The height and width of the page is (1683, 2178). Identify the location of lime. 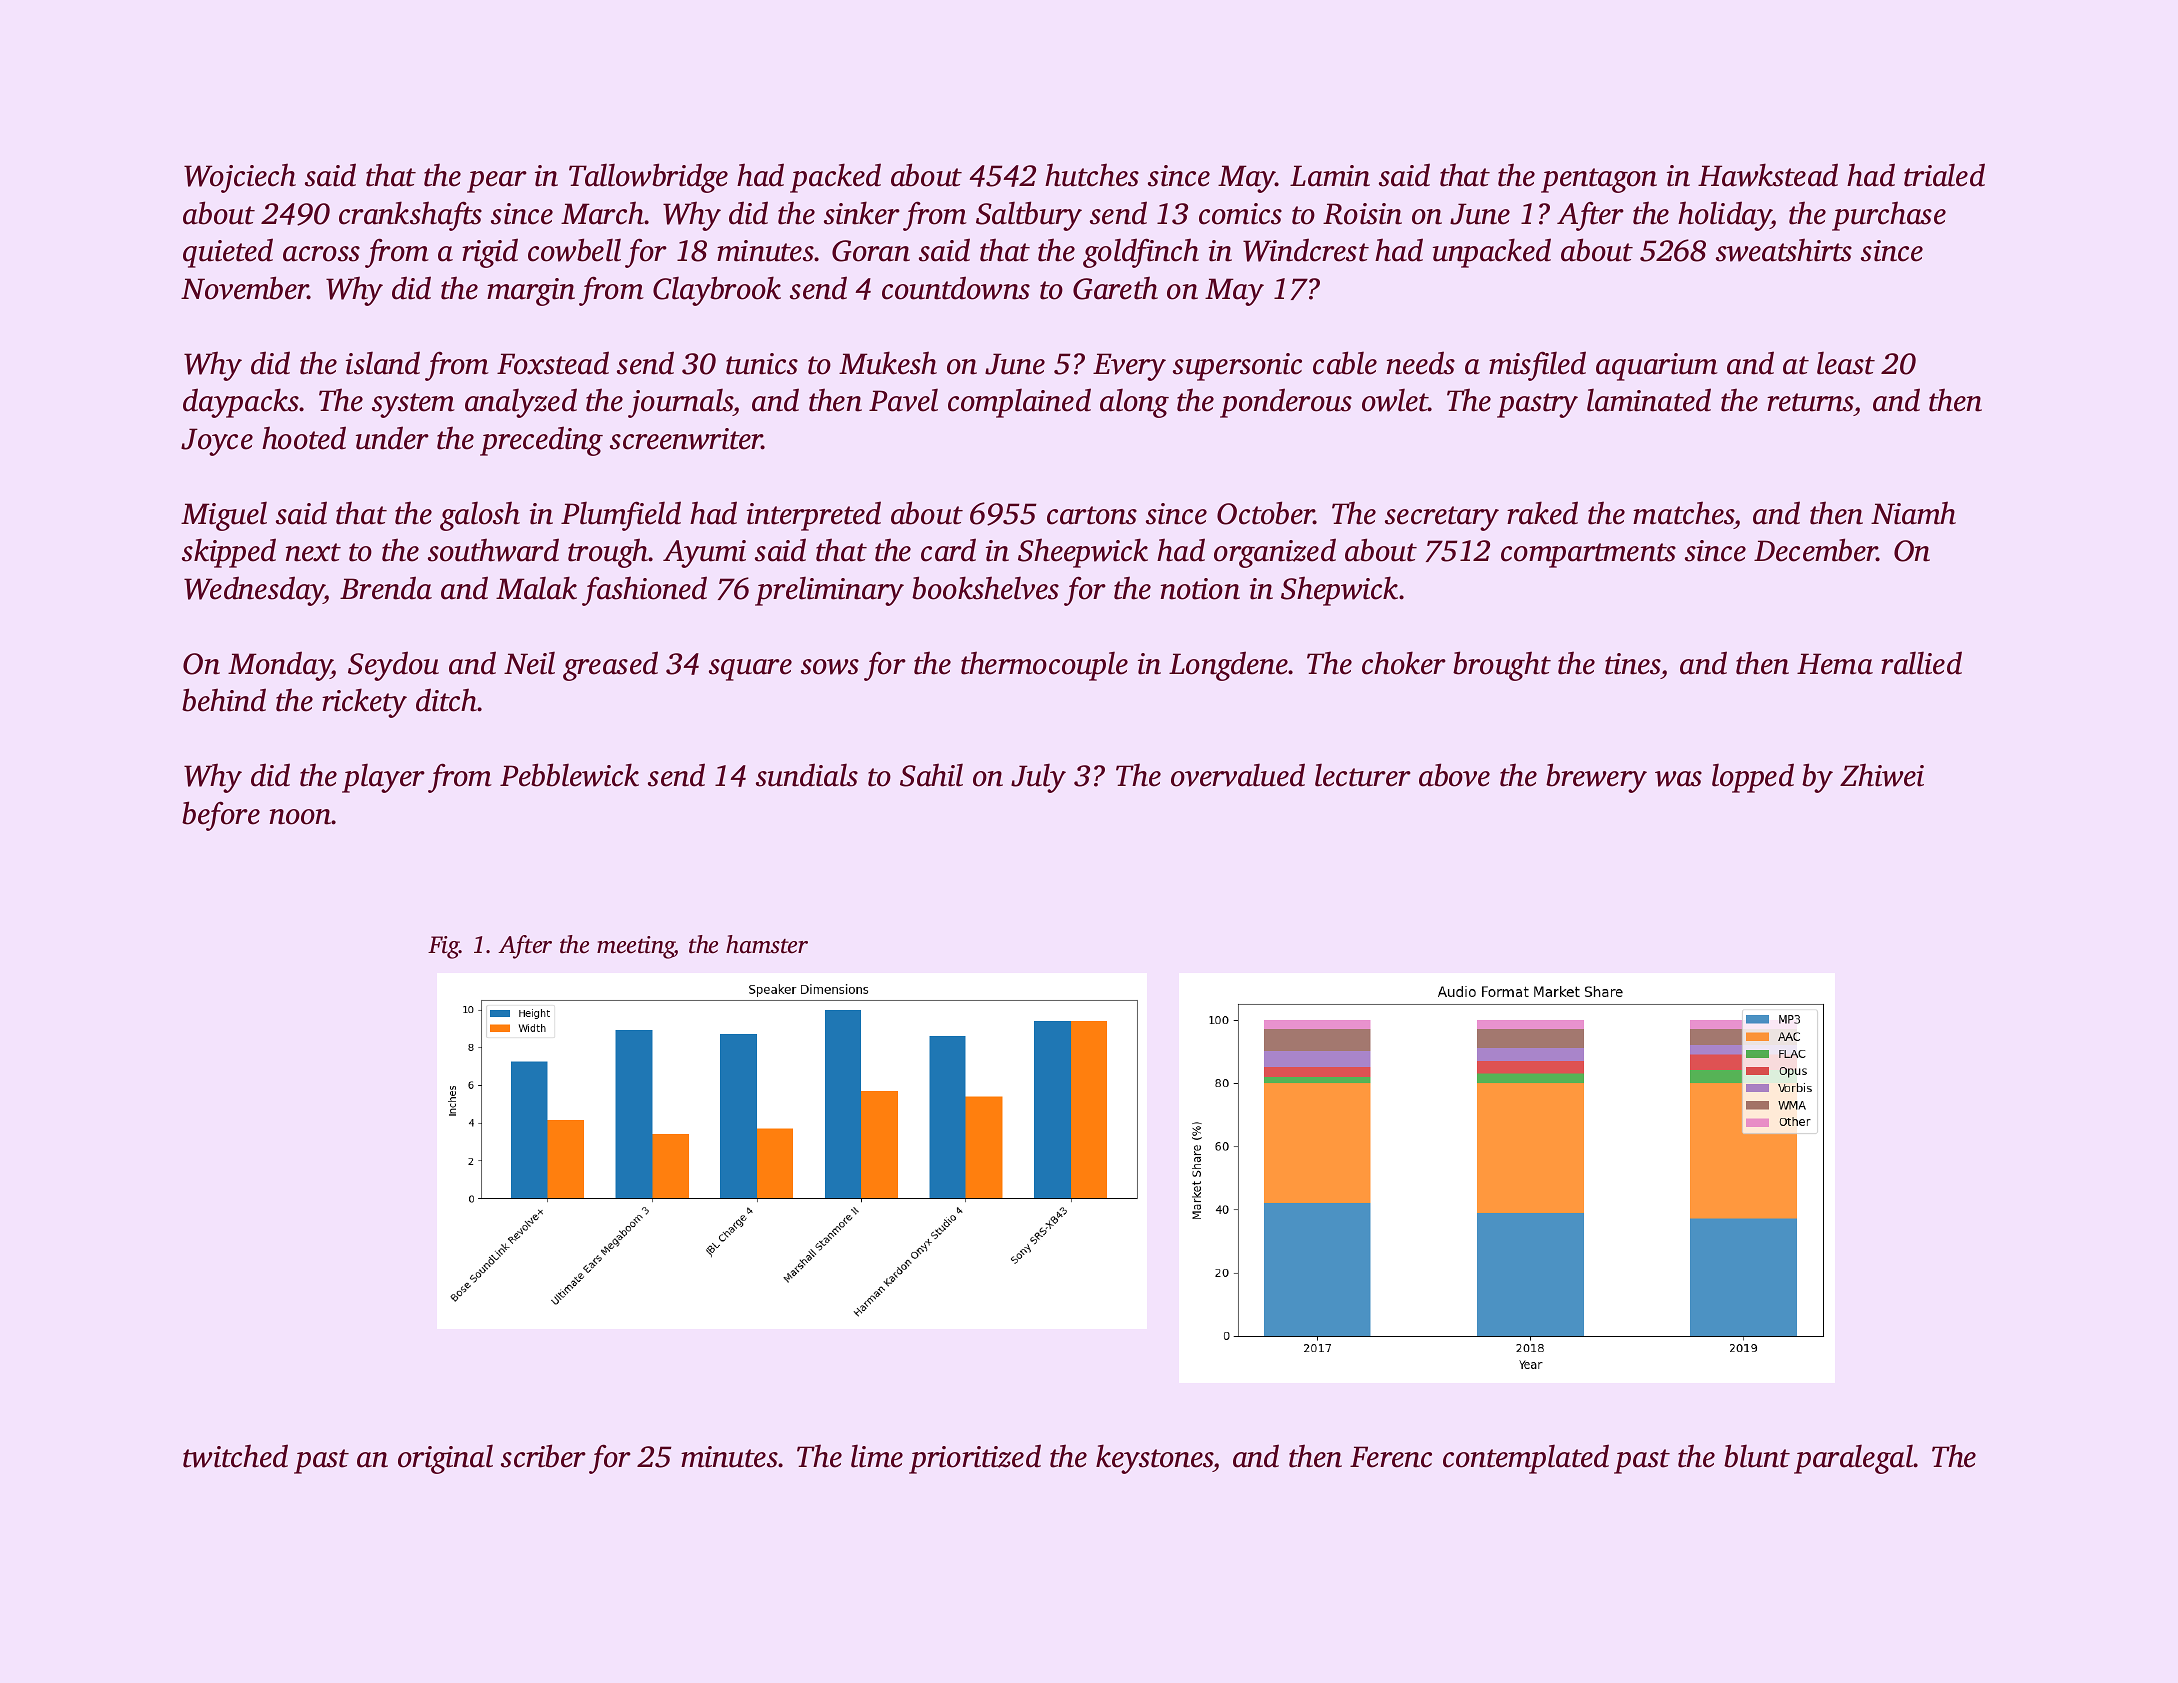
(877, 1456).
